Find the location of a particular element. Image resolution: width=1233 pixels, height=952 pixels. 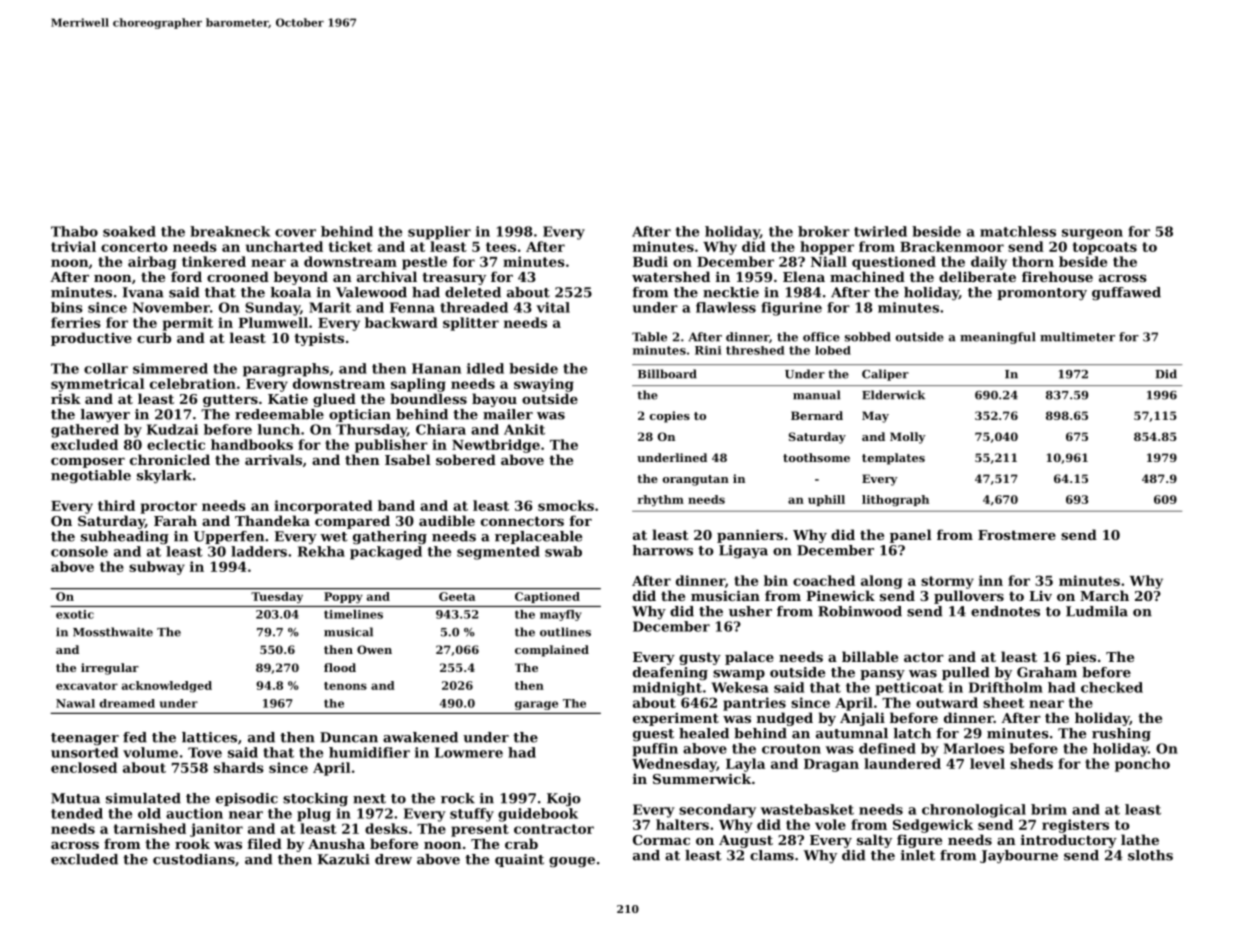

clams is located at coordinates (772, 855).
